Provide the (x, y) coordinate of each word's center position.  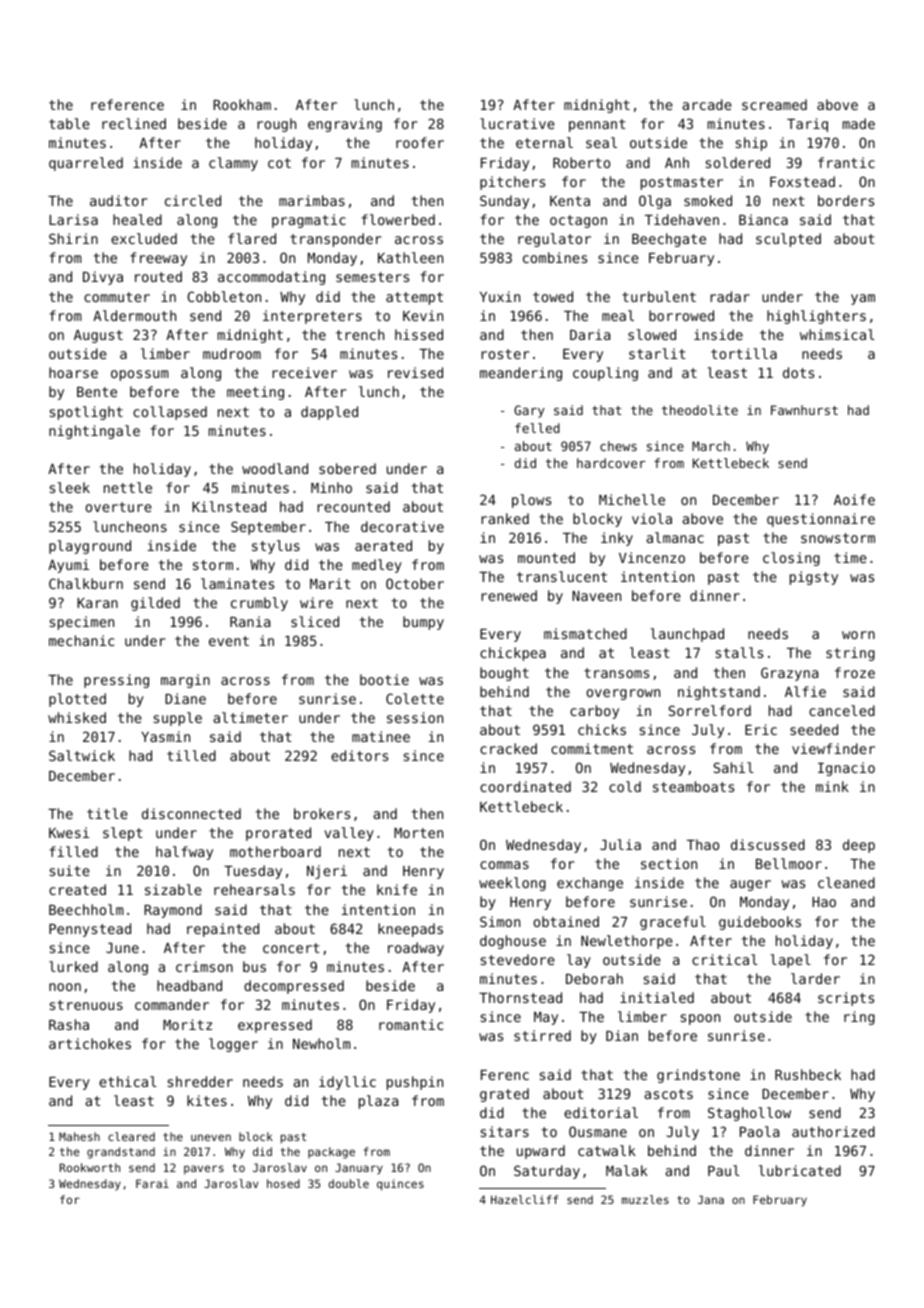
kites (207, 1100)
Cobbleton (224, 296)
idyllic (347, 1083)
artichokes (90, 1043)
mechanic (81, 640)
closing (791, 559)
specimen (82, 623)
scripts (846, 999)
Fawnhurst (804, 410)
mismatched (585, 633)
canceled (842, 710)
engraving (345, 125)
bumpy (423, 623)
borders (846, 200)
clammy (233, 164)
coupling (605, 374)
